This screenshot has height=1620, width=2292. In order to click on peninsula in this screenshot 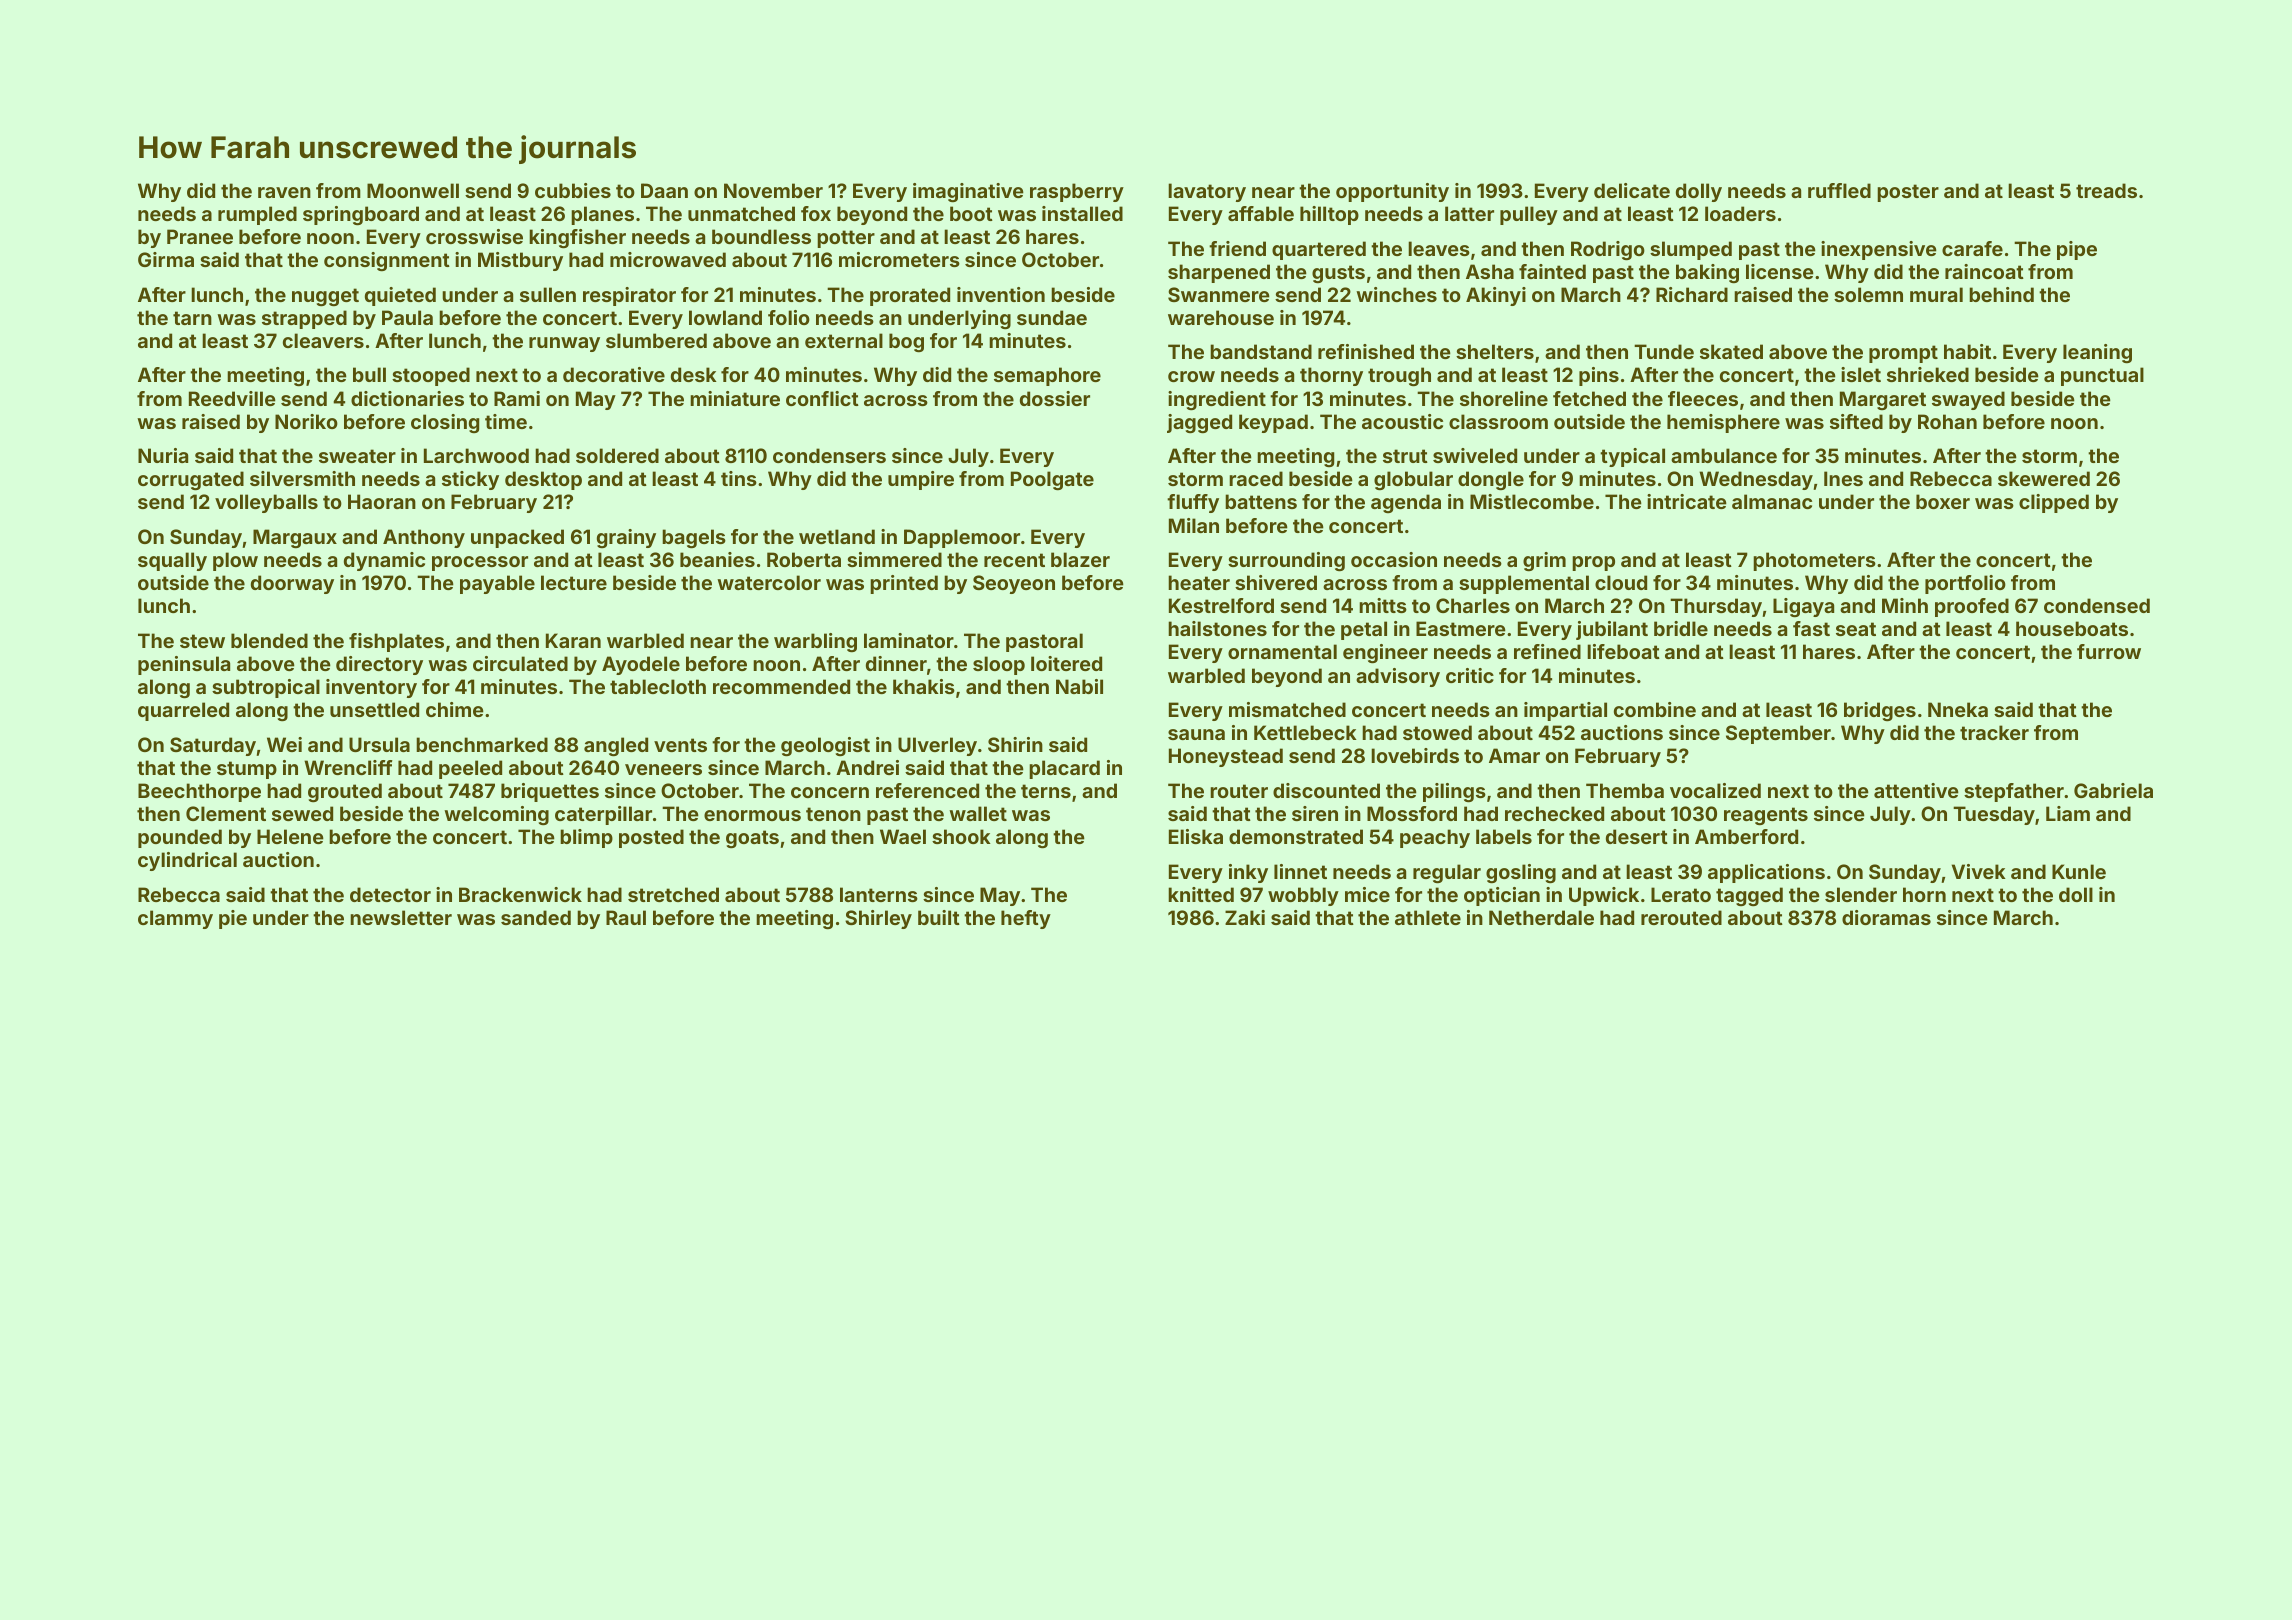, I will do `click(184, 665)`.
